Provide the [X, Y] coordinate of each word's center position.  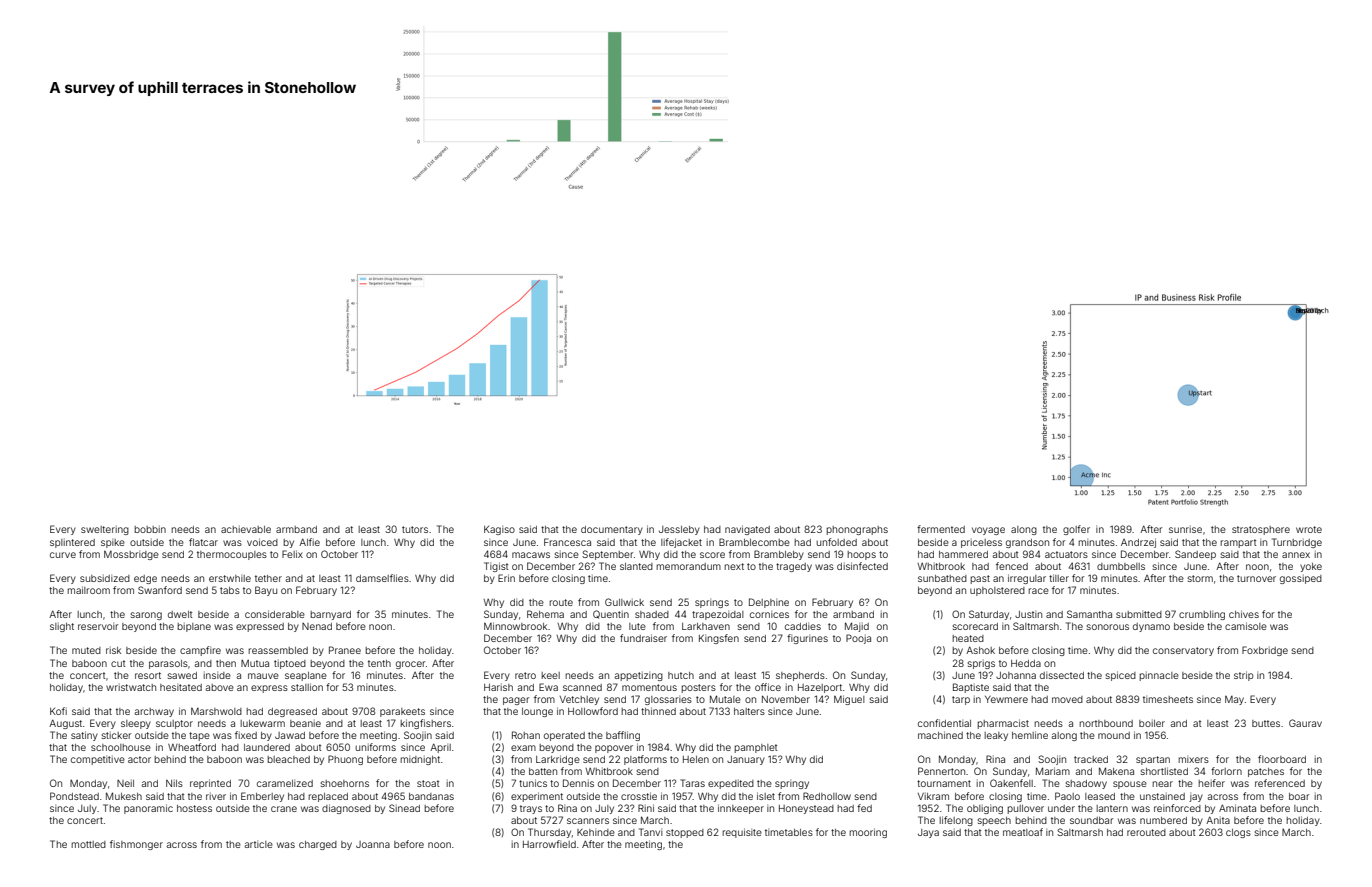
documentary [612, 530]
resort [148, 675]
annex [1296, 555]
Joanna [373, 844]
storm [1200, 578]
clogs [1238, 833]
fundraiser [643, 638]
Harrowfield [549, 844]
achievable [246, 529]
